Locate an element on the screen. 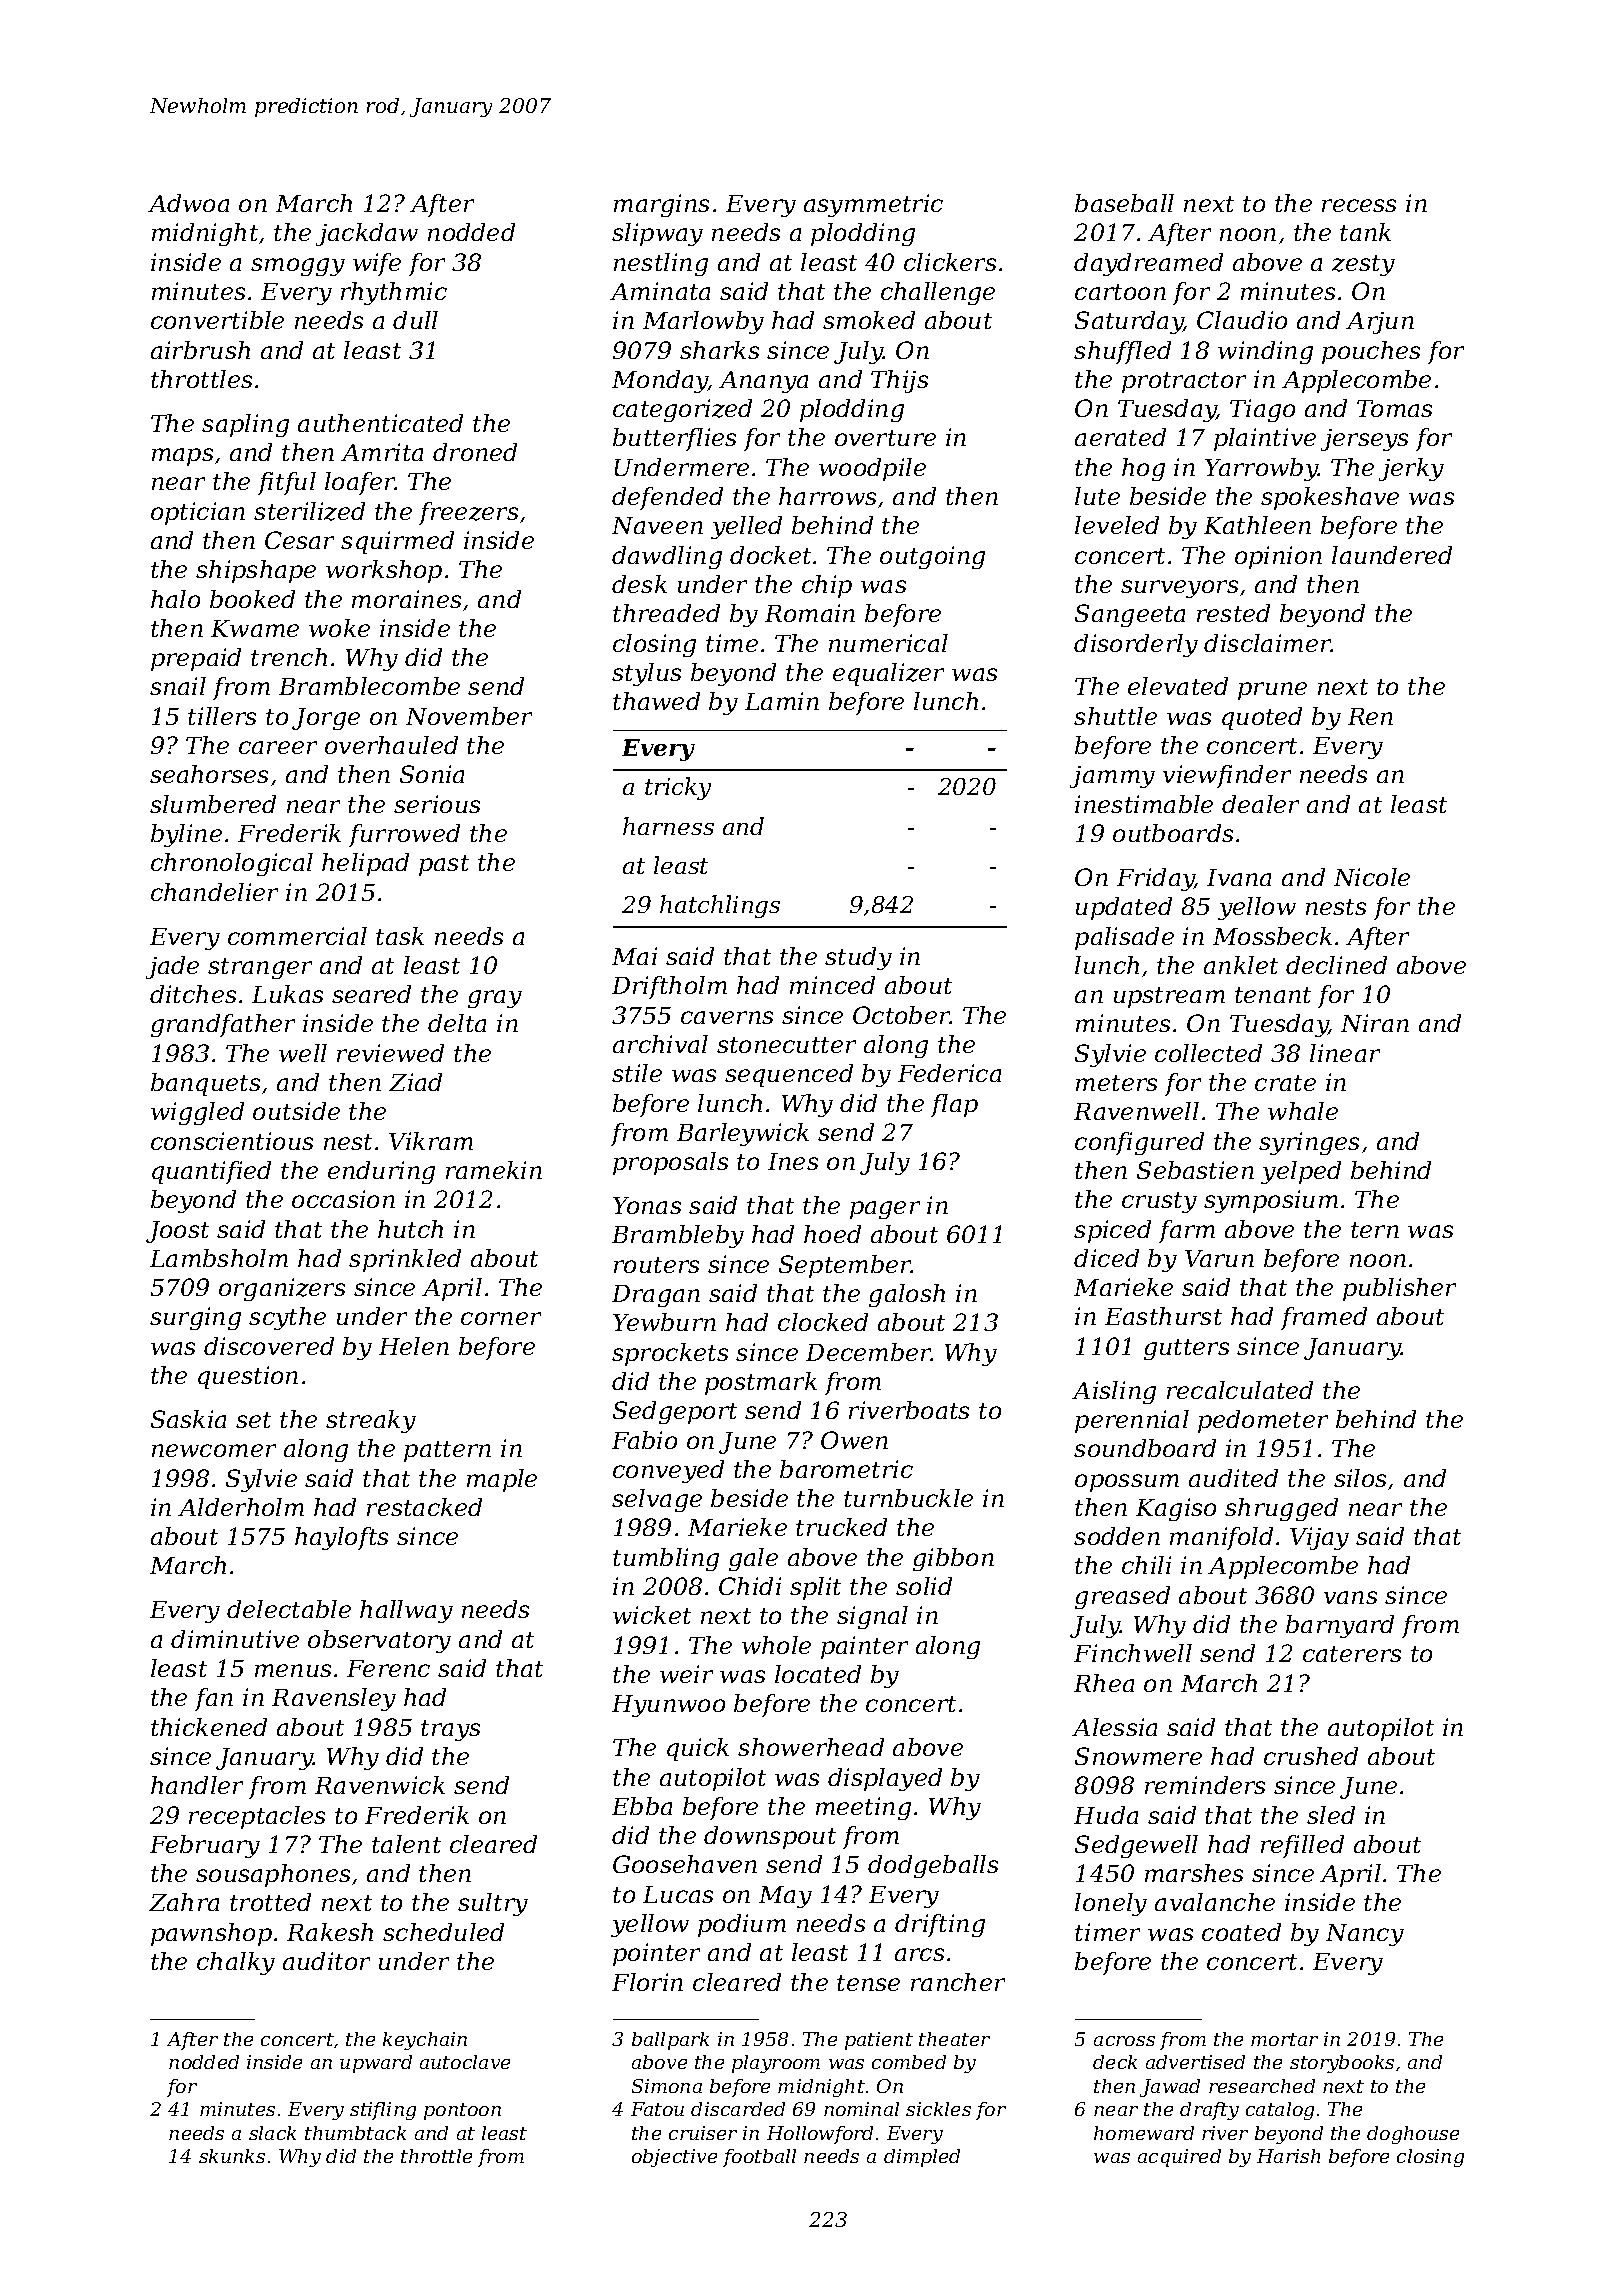  keychain is located at coordinates (425, 2041).
